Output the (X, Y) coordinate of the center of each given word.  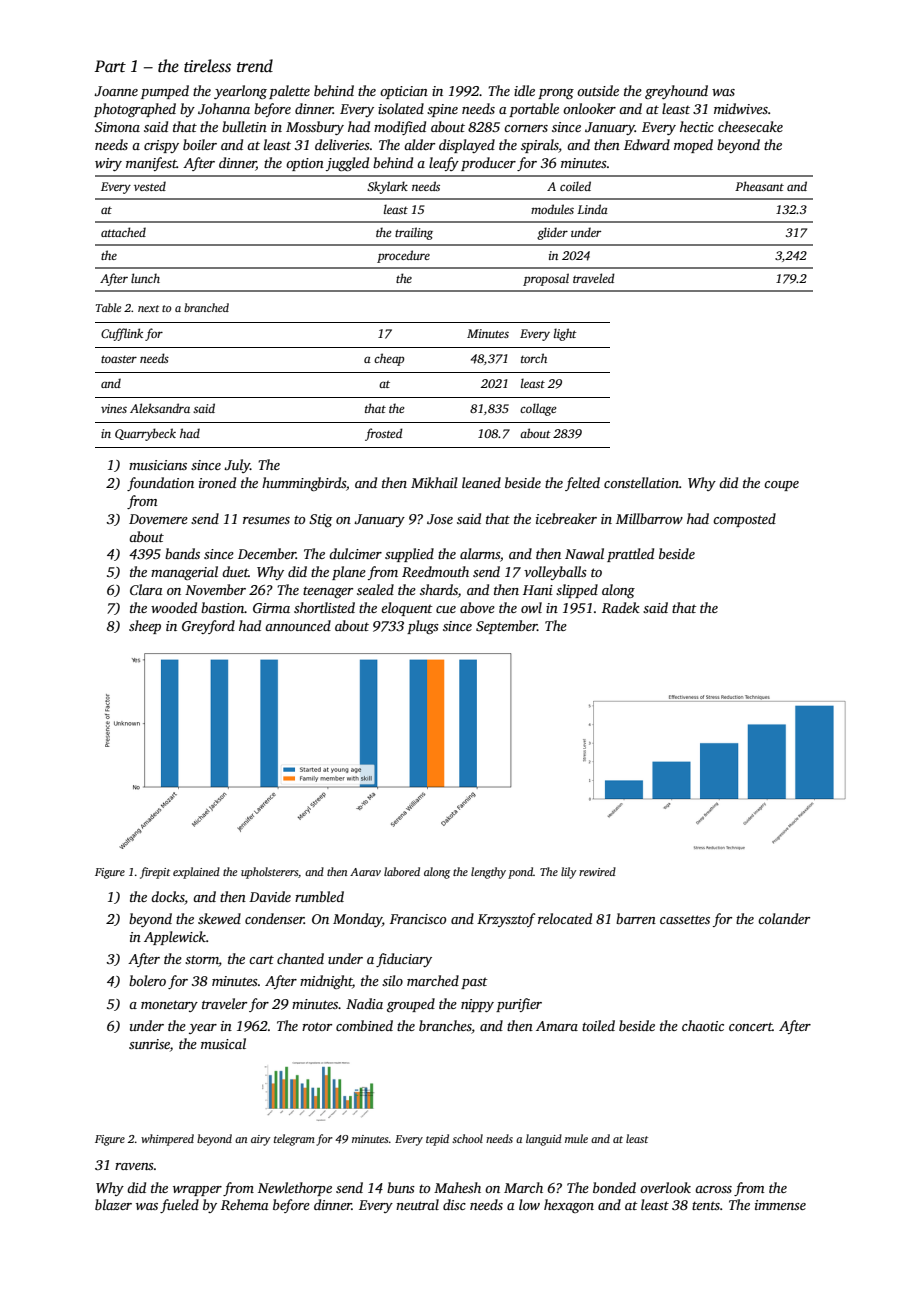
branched (206, 307)
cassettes (685, 919)
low (529, 1204)
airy (261, 1140)
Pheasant (759, 186)
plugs (423, 627)
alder (419, 144)
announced (298, 625)
